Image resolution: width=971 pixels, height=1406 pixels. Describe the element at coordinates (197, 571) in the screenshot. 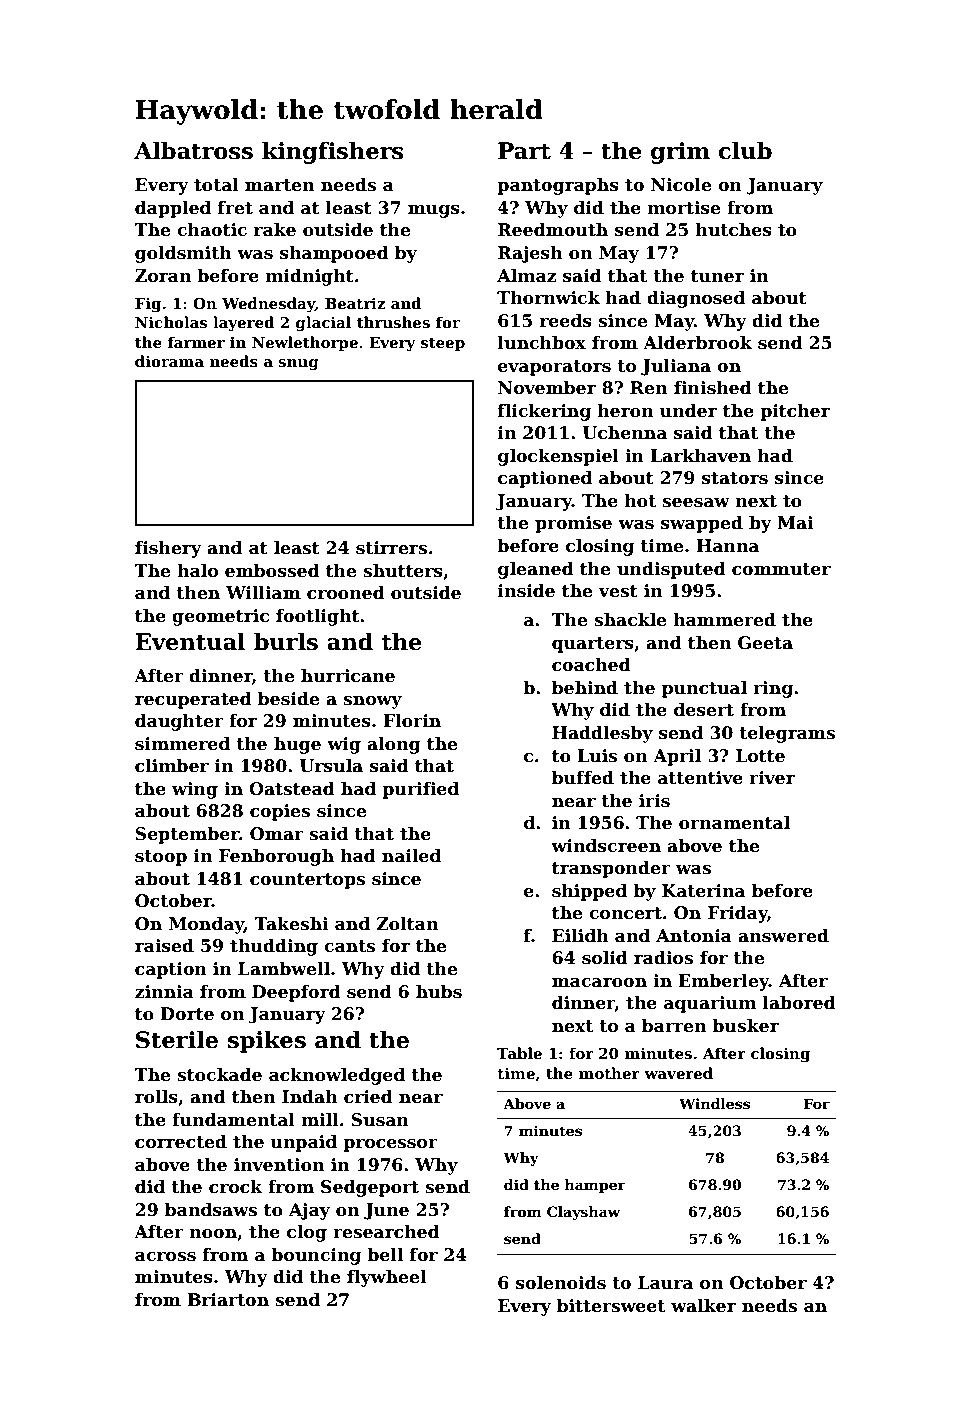

I see `halo` at that location.
